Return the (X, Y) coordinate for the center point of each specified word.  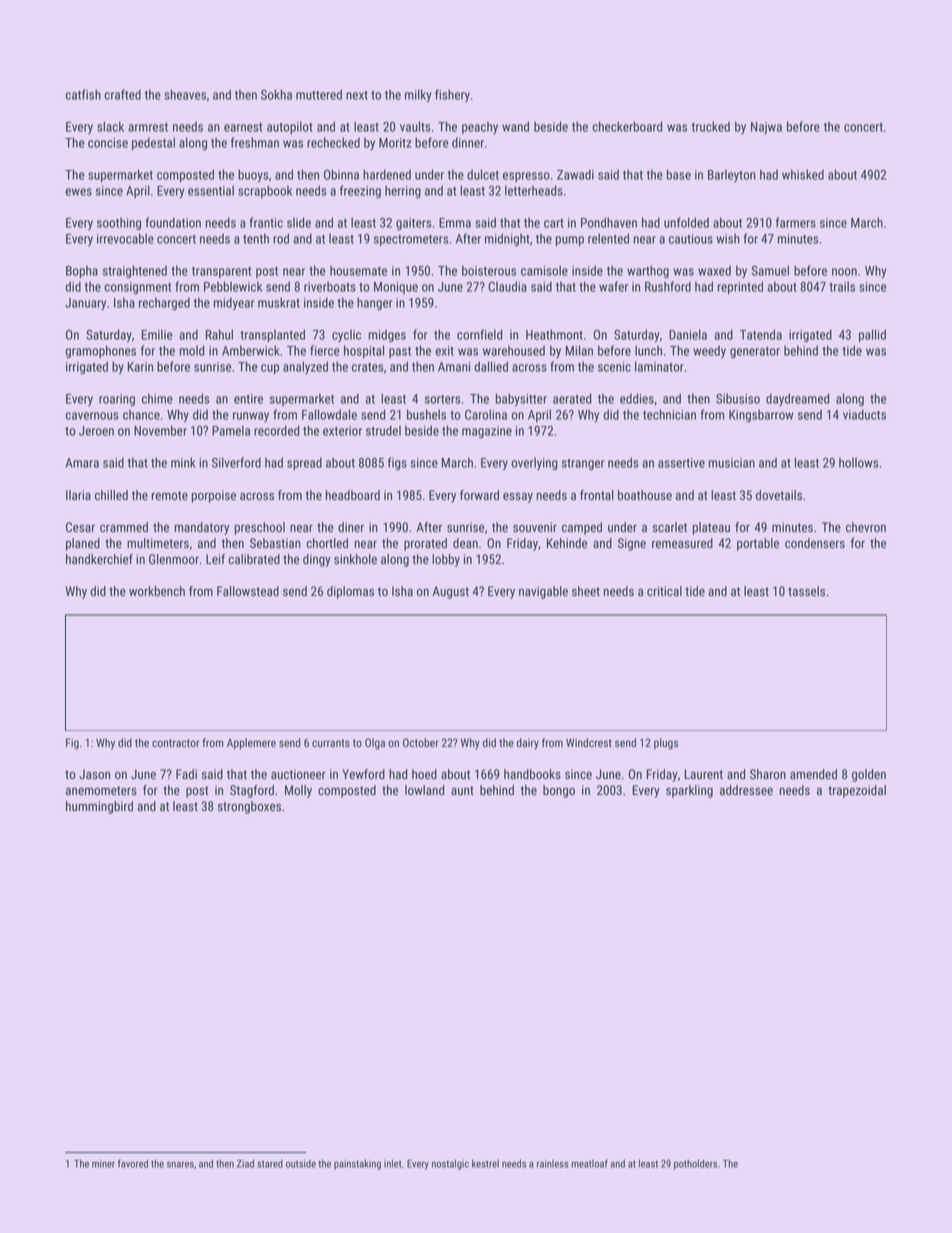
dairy (528, 744)
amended (813, 774)
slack (110, 126)
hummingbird (99, 807)
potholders (695, 1164)
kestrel (485, 1163)
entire (248, 399)
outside (301, 1164)
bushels (426, 414)
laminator (659, 366)
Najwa (766, 128)
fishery (452, 95)
